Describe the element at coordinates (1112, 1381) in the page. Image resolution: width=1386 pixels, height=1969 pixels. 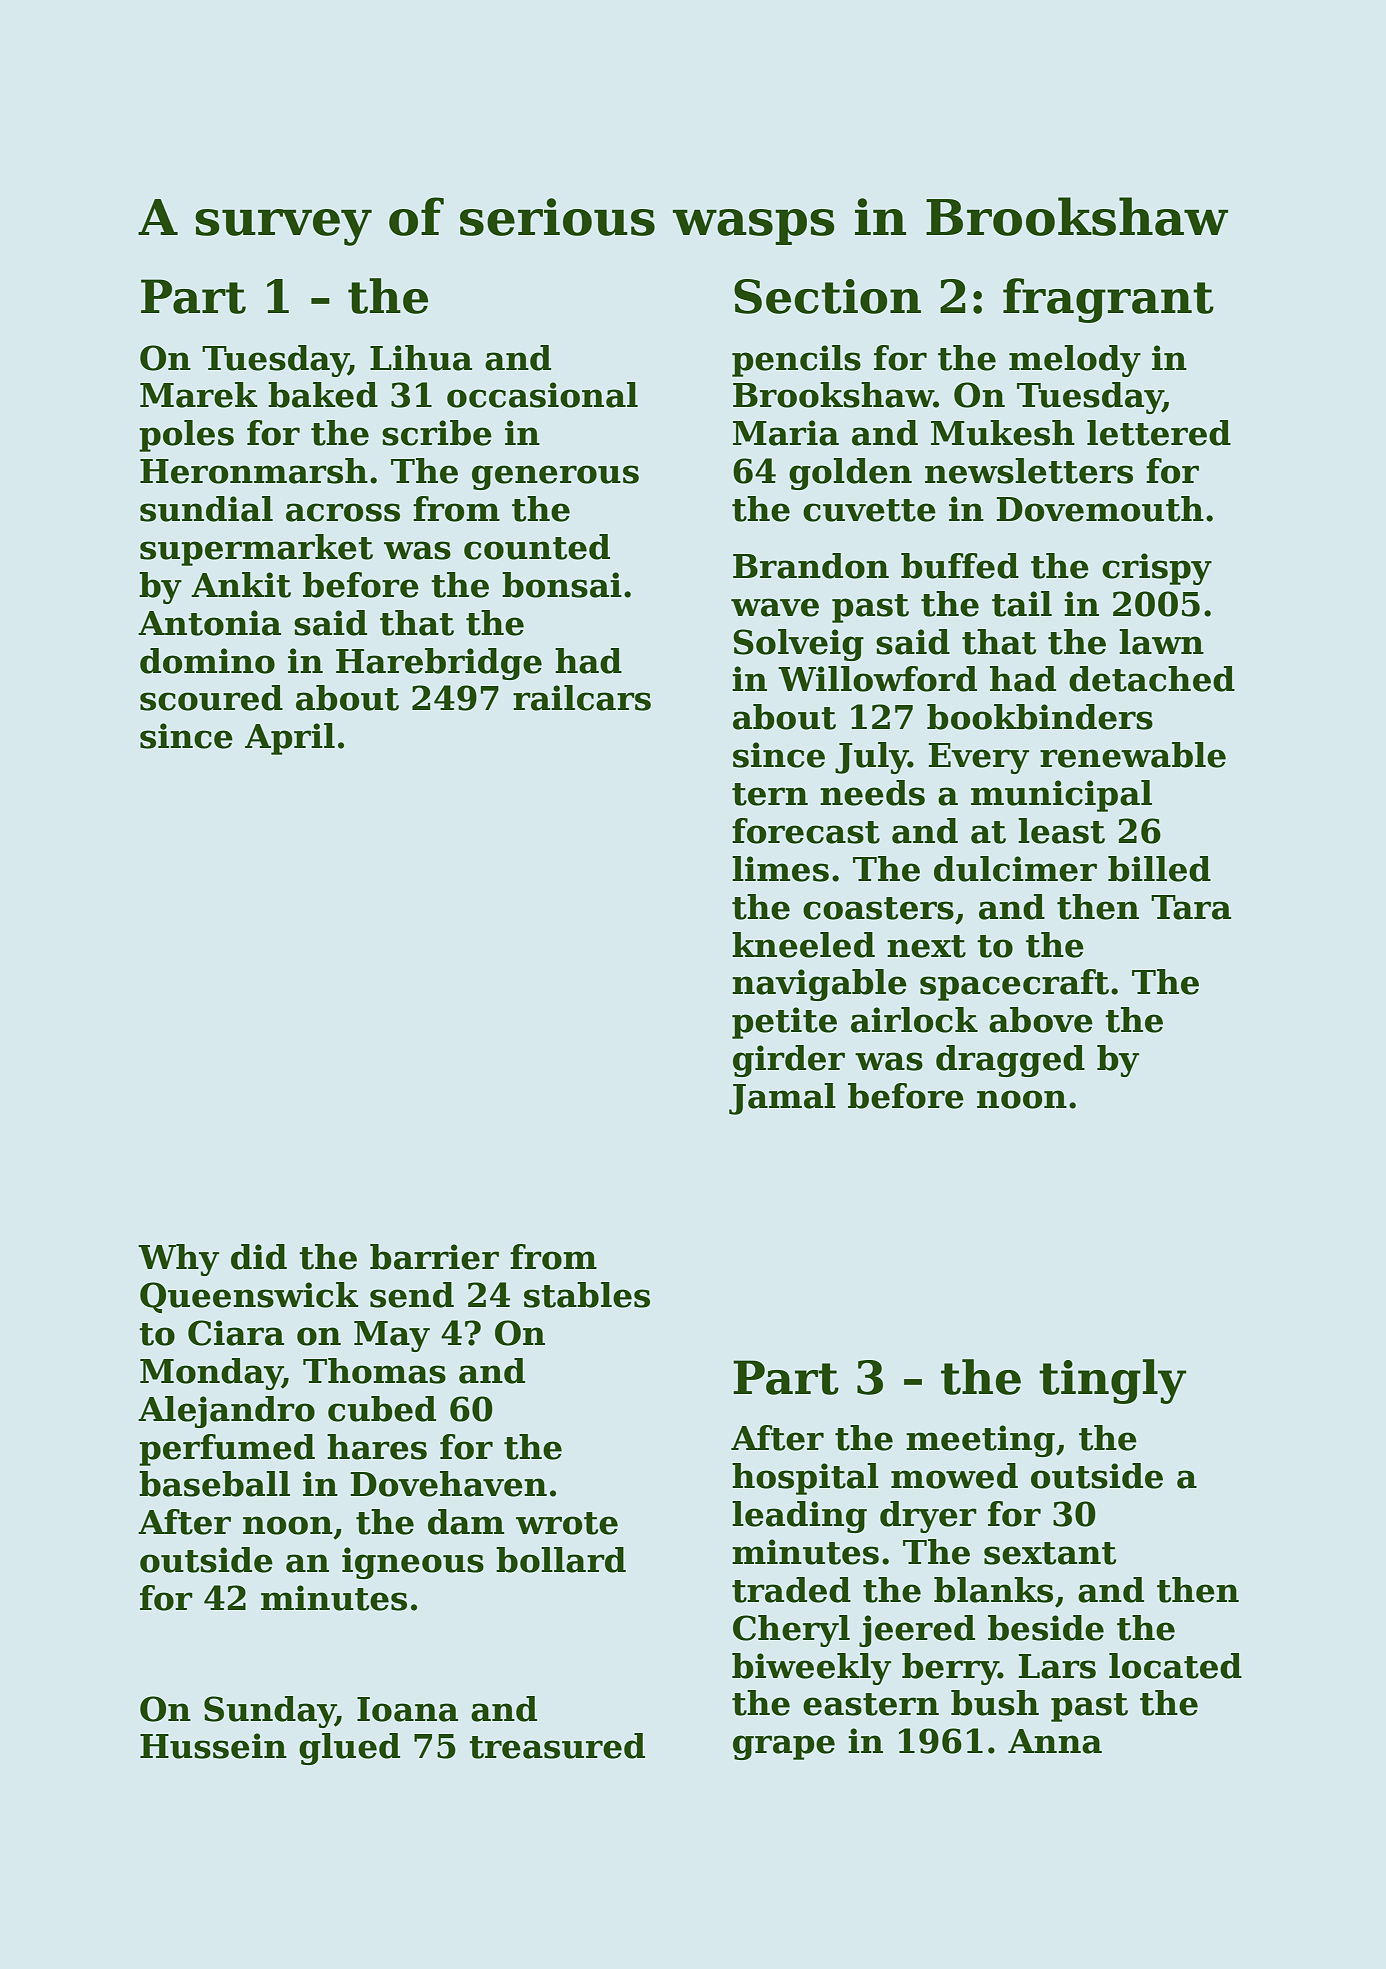
I see `tingly` at that location.
